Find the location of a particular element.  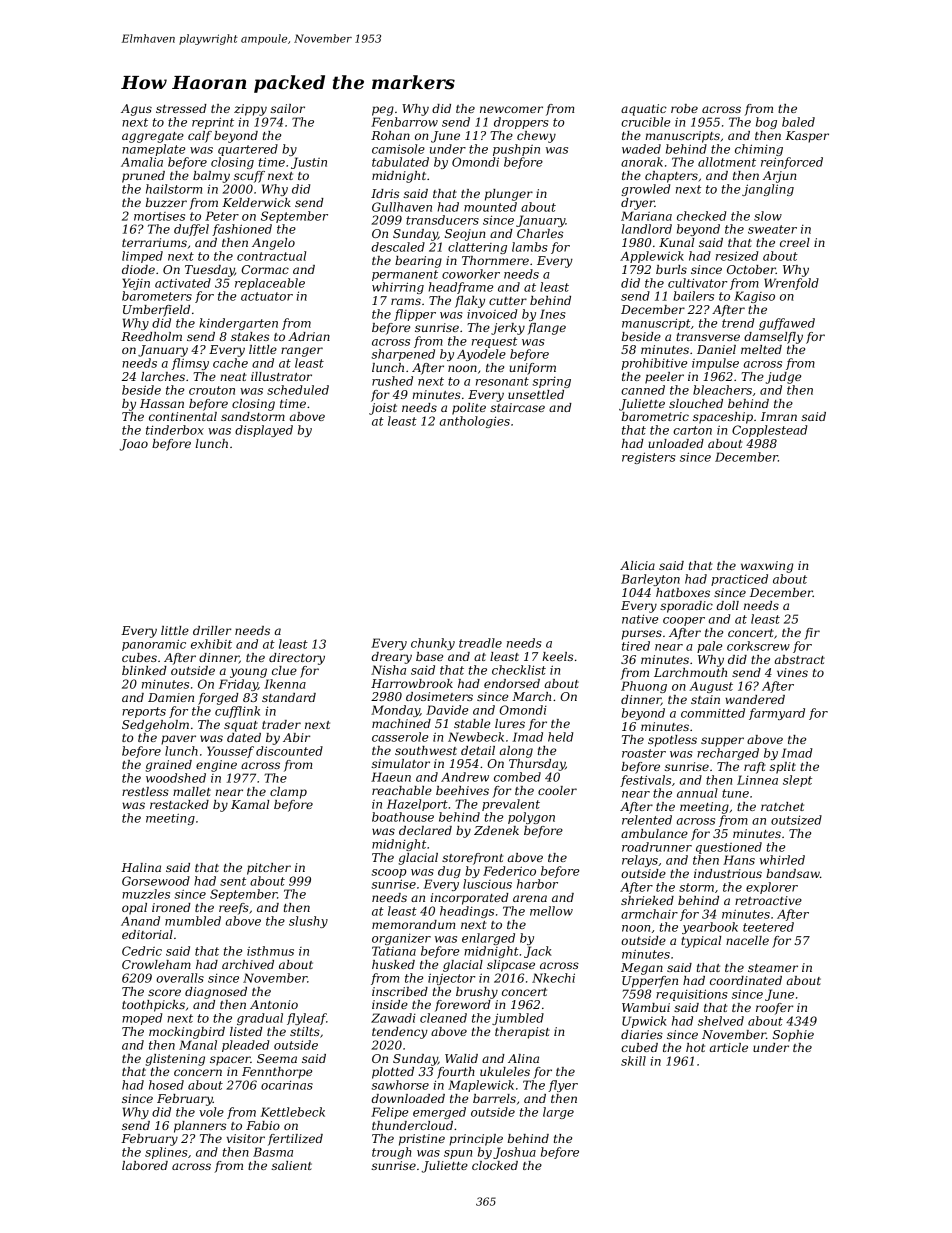

Alicia is located at coordinates (637, 565).
